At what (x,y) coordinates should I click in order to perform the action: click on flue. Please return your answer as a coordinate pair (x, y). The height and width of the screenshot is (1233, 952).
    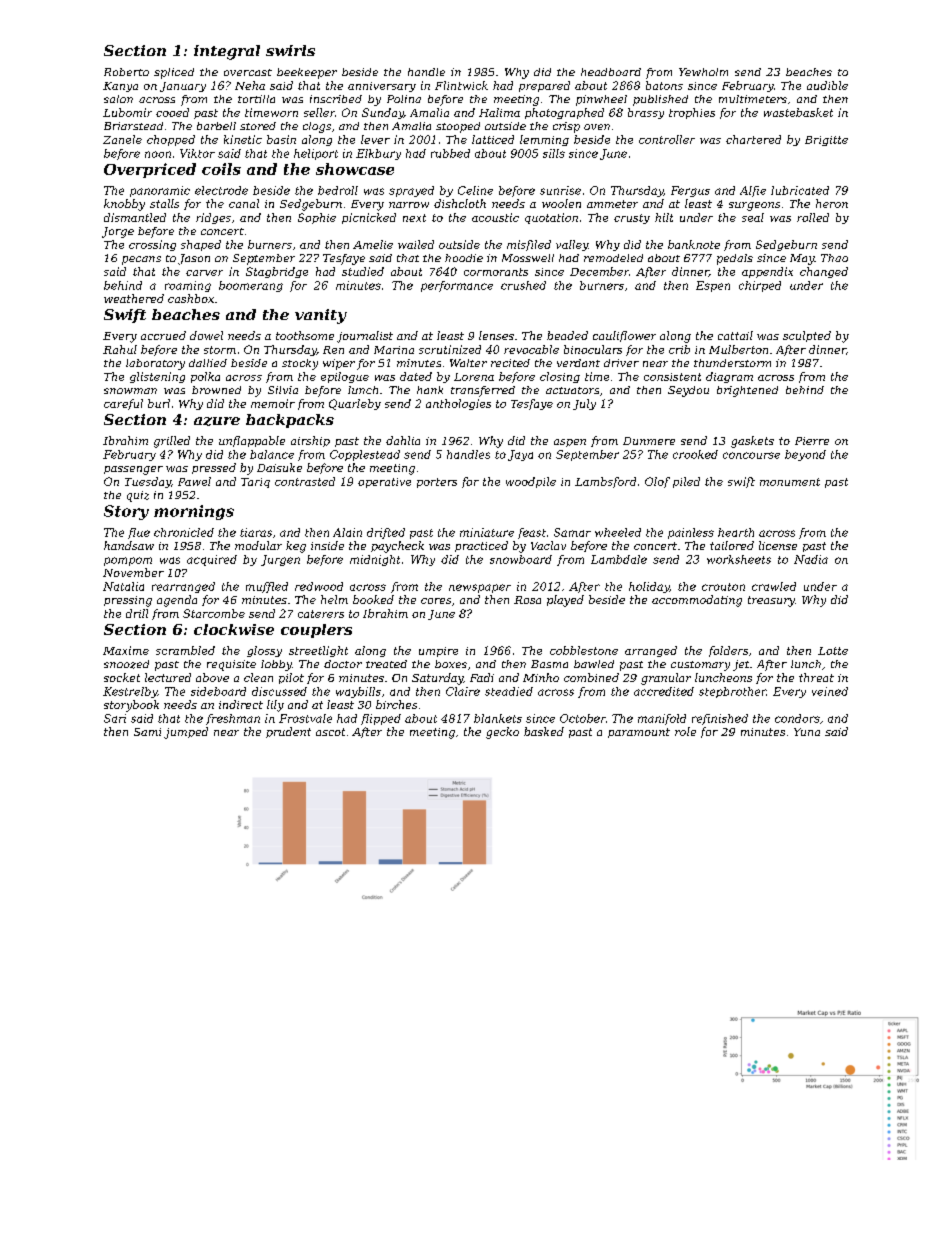
    Looking at the image, I should click on (139, 533).
